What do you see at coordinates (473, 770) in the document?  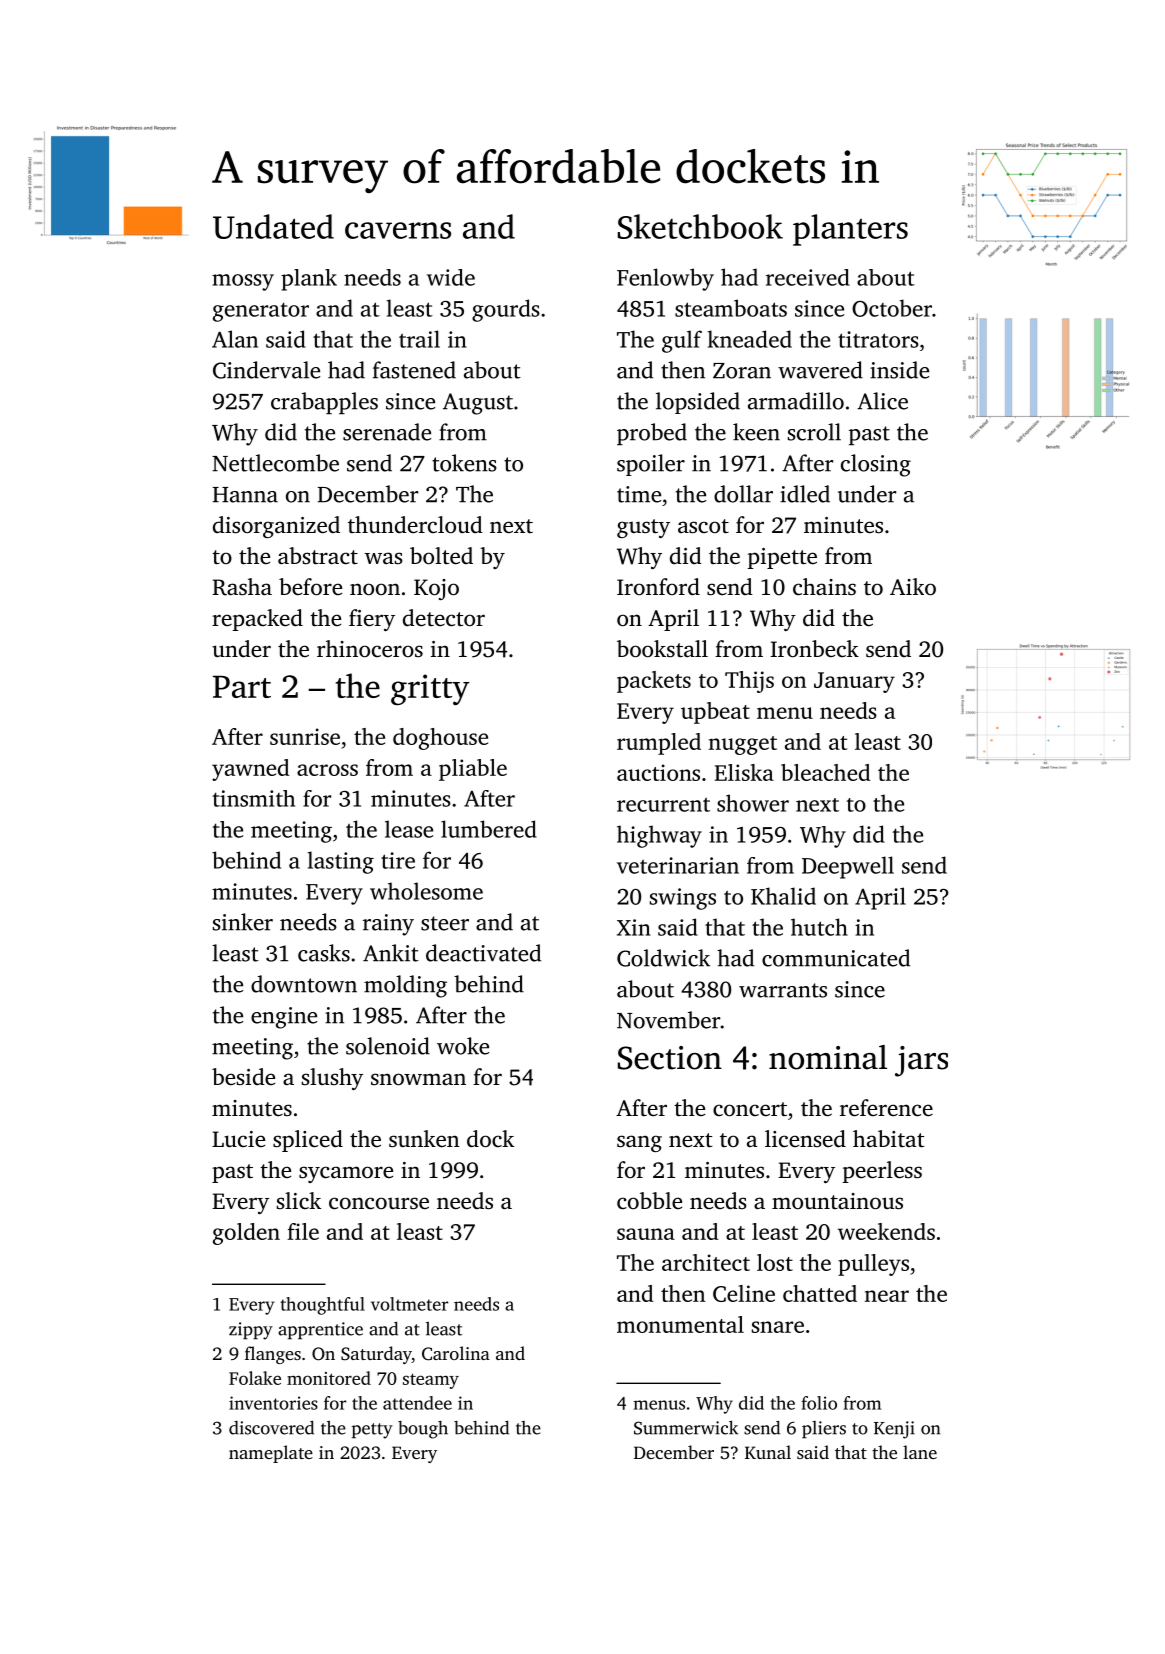 I see `pliable` at bounding box center [473, 770].
